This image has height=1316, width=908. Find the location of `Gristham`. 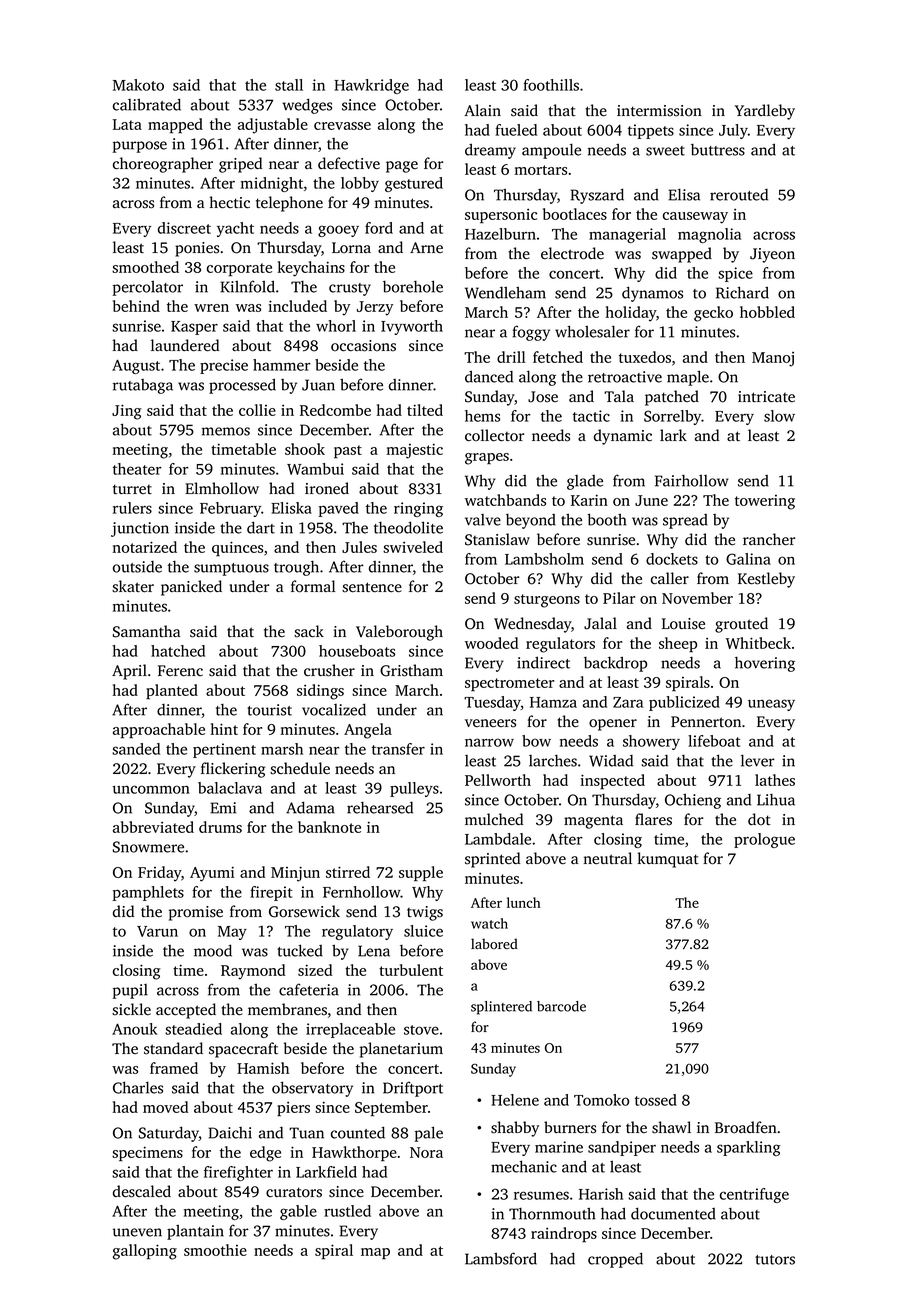

Gristham is located at coordinates (411, 670).
